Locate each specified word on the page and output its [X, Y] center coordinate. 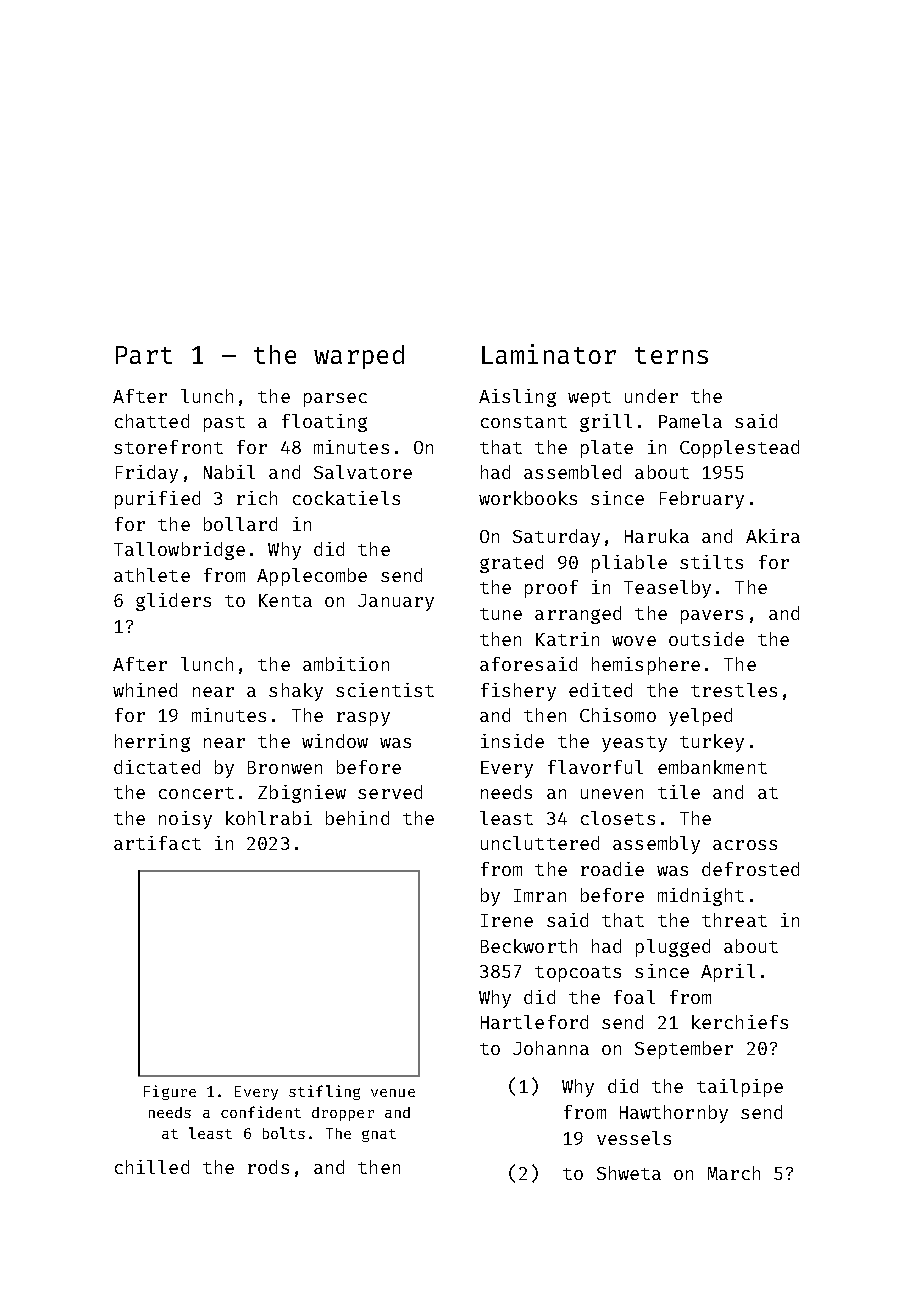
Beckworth [529, 946]
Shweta [629, 1173]
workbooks [528, 498]
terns [671, 355]
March [734, 1173]
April [728, 973]
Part [144, 355]
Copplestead [739, 449]
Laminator [549, 354]
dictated [157, 767]
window [335, 741]
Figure [170, 1092]
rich [257, 498]
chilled [152, 1167]
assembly [656, 845]
